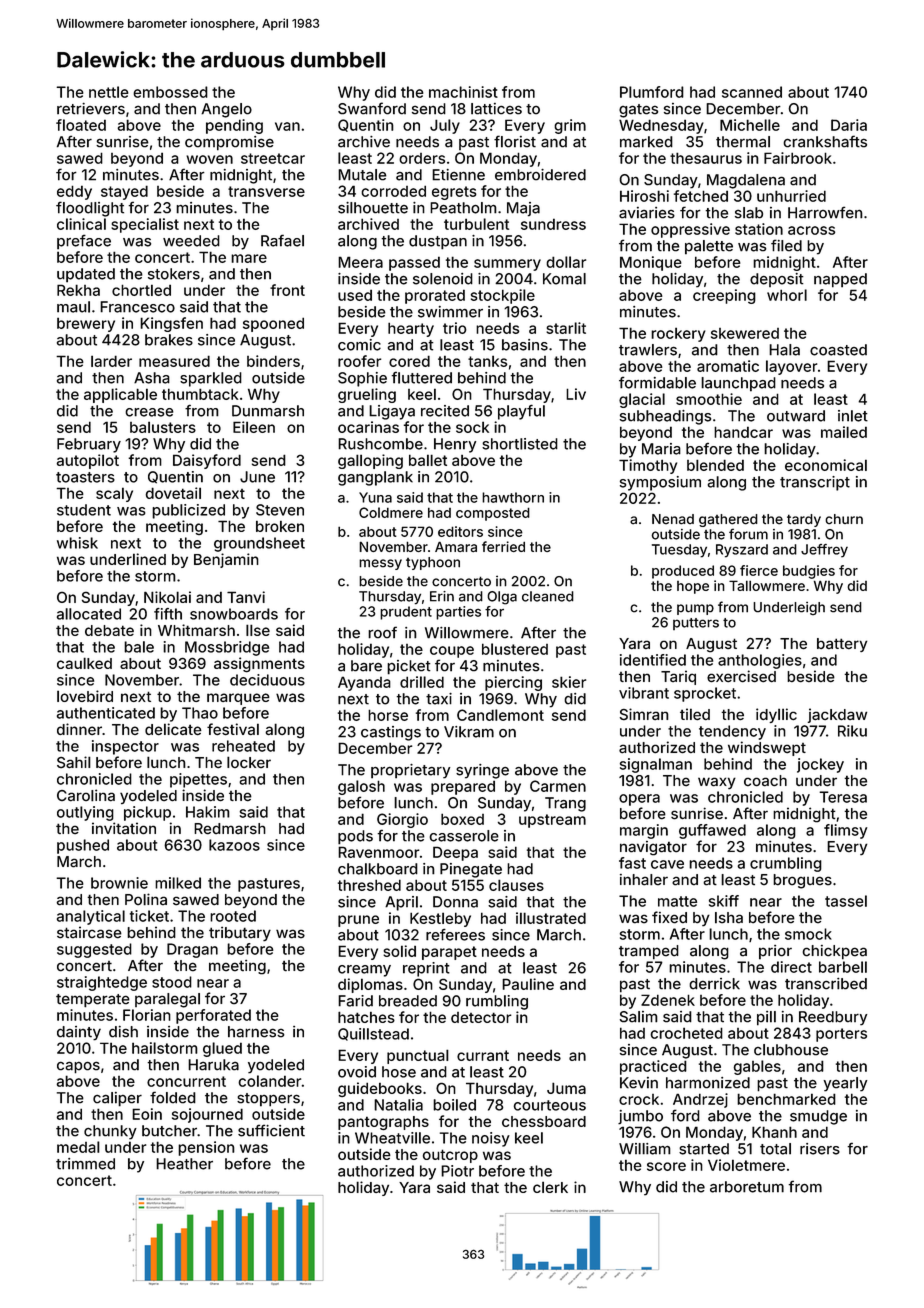 This screenshot has height=1308, width=924. Describe the element at coordinates (521, 412) in the screenshot. I see `playful` at that location.
